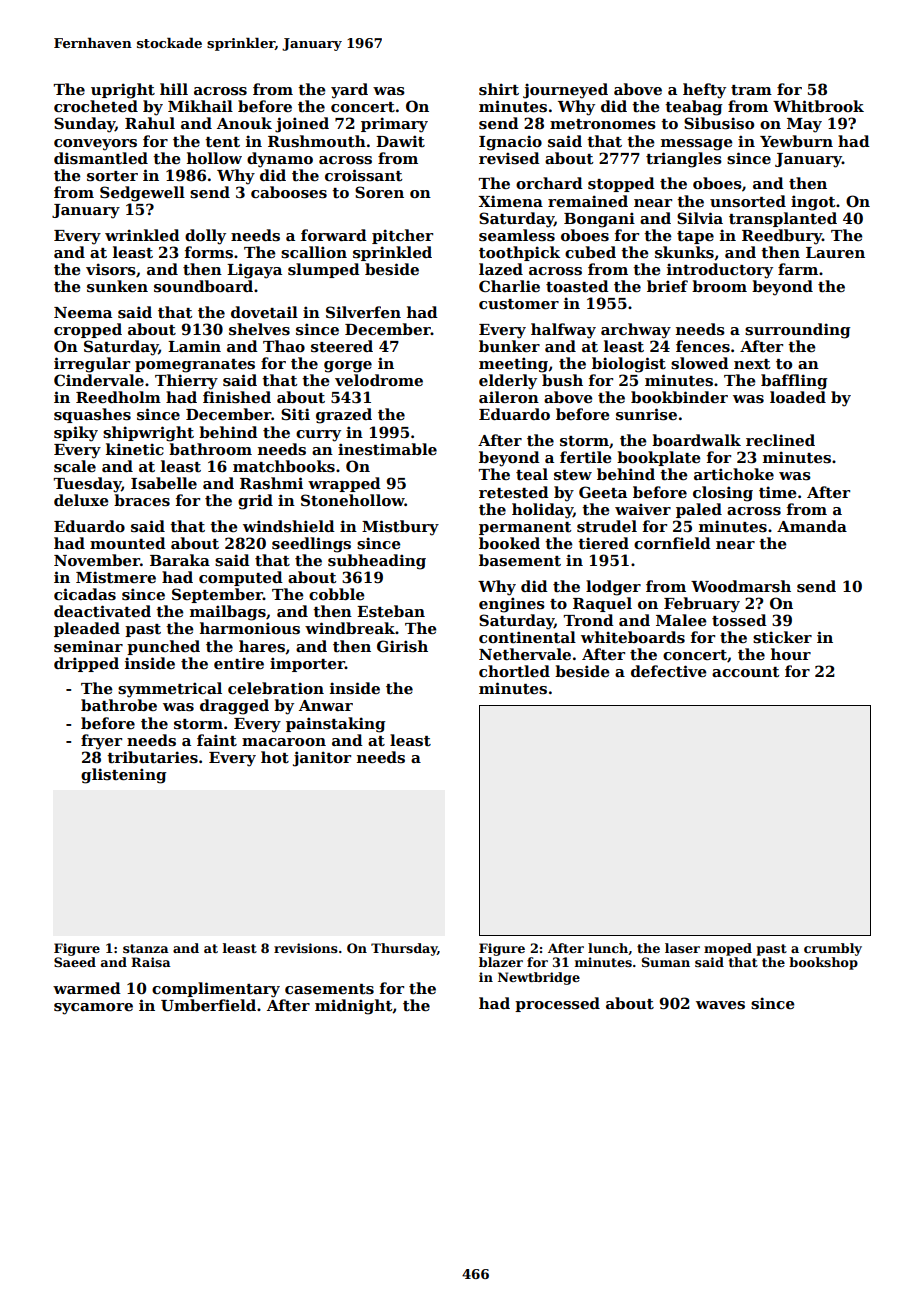 The height and width of the image is (1308, 924). What do you see at coordinates (573, 475) in the image?
I see `stew` at bounding box center [573, 475].
